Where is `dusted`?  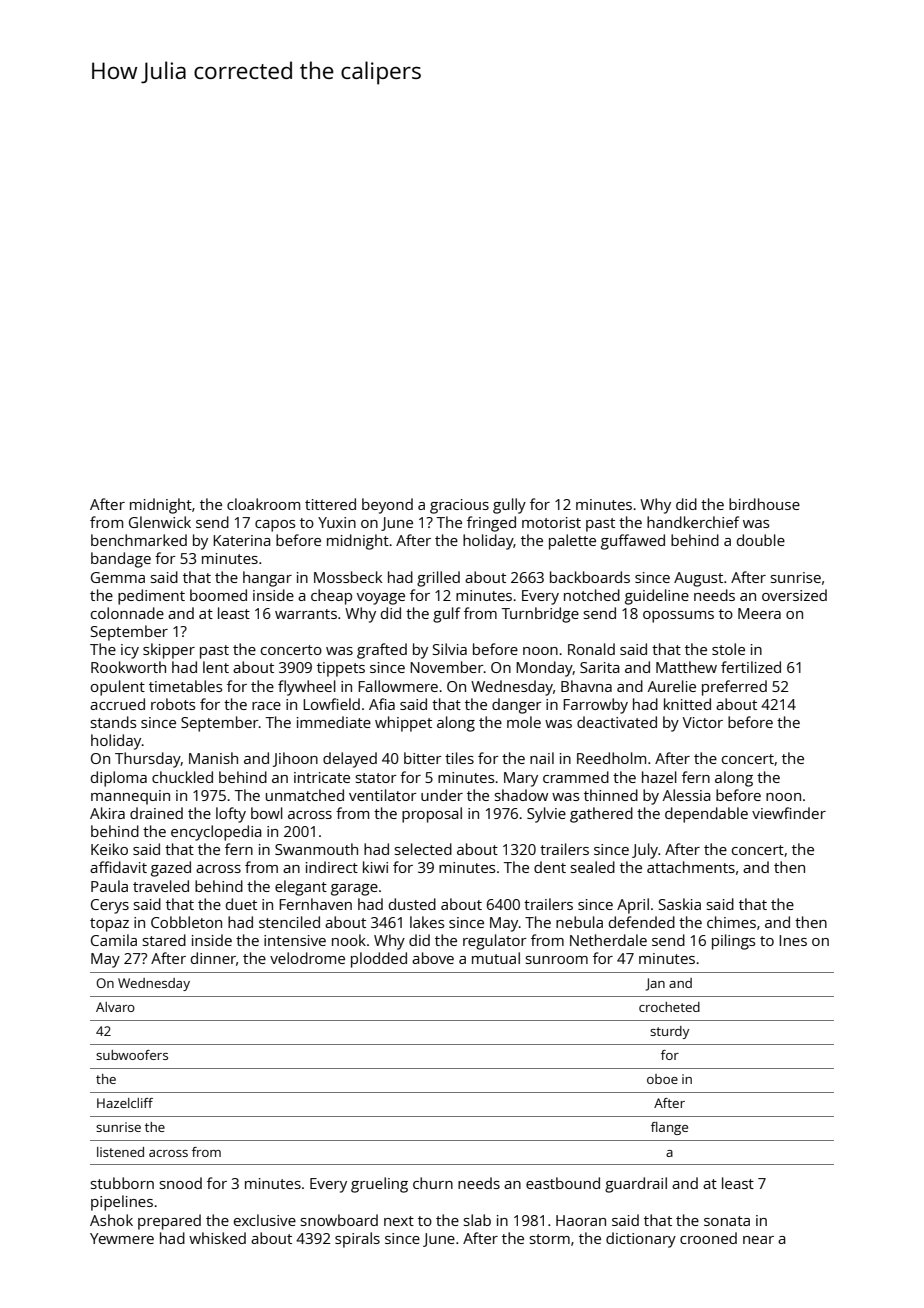
dusted is located at coordinates (412, 904).
